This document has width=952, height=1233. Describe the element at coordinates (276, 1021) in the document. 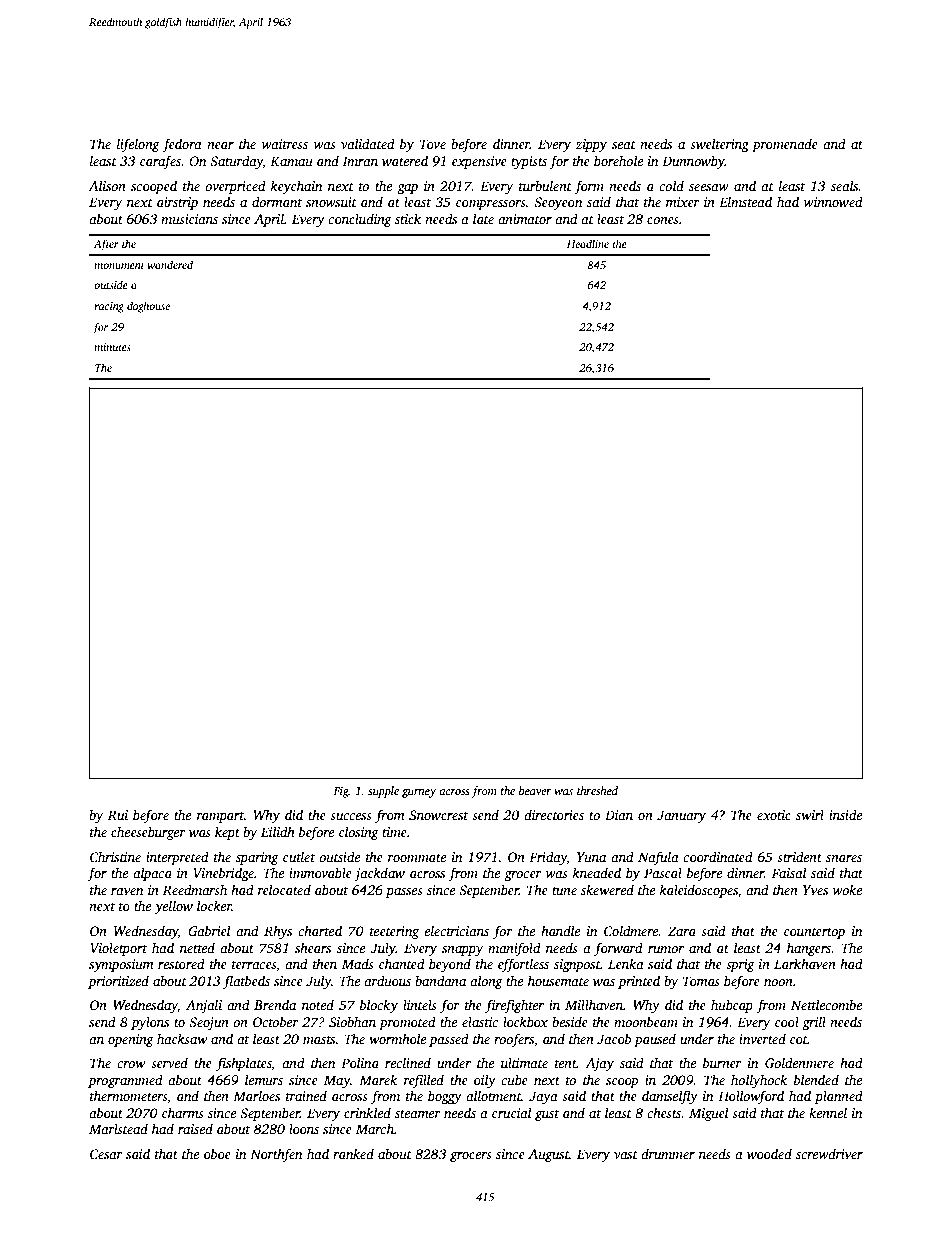

I see `October` at that location.
